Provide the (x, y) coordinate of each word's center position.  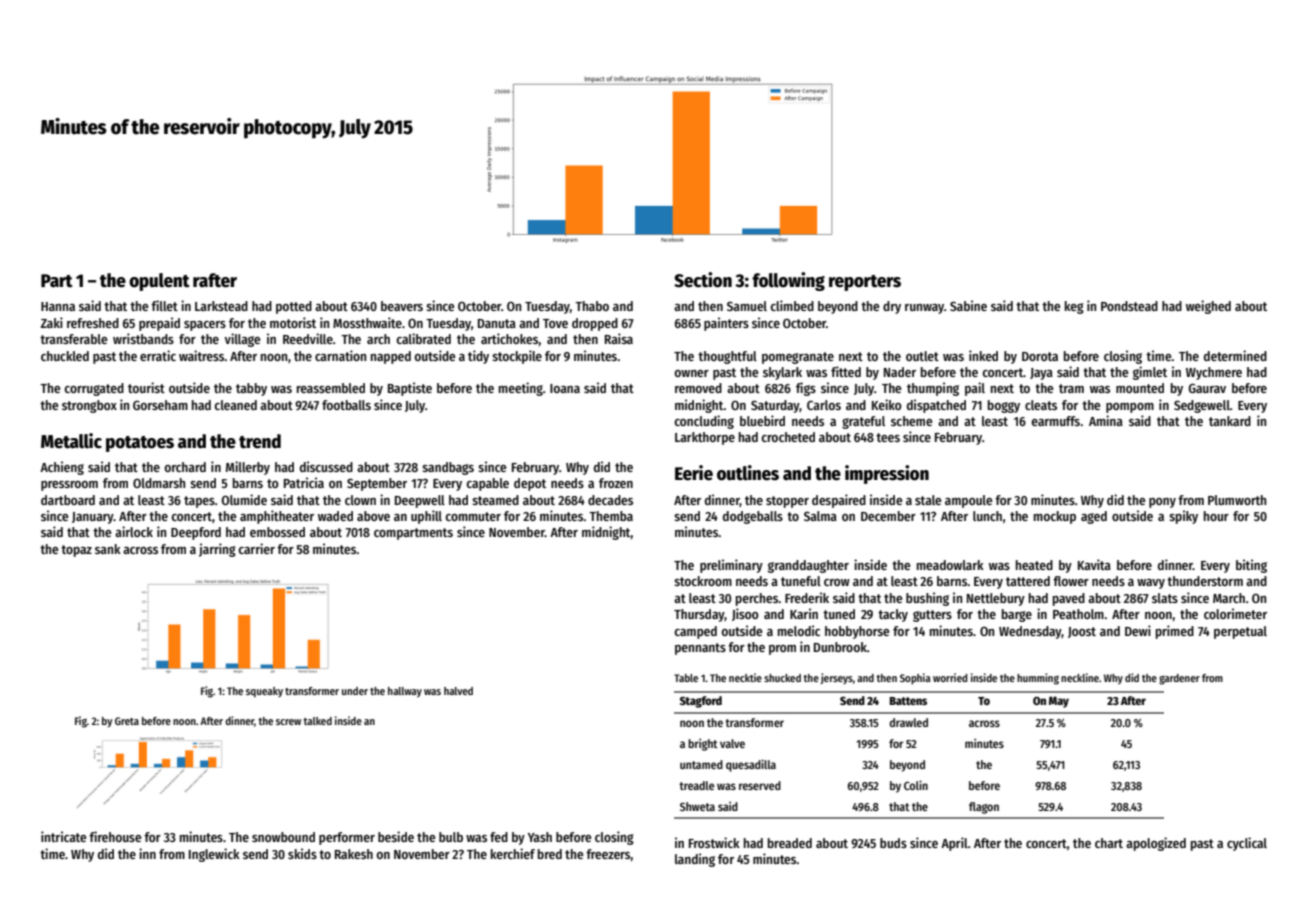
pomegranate (798, 358)
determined (1235, 355)
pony (1162, 503)
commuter (473, 516)
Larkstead (221, 306)
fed (499, 837)
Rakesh (354, 854)
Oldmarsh (159, 483)
